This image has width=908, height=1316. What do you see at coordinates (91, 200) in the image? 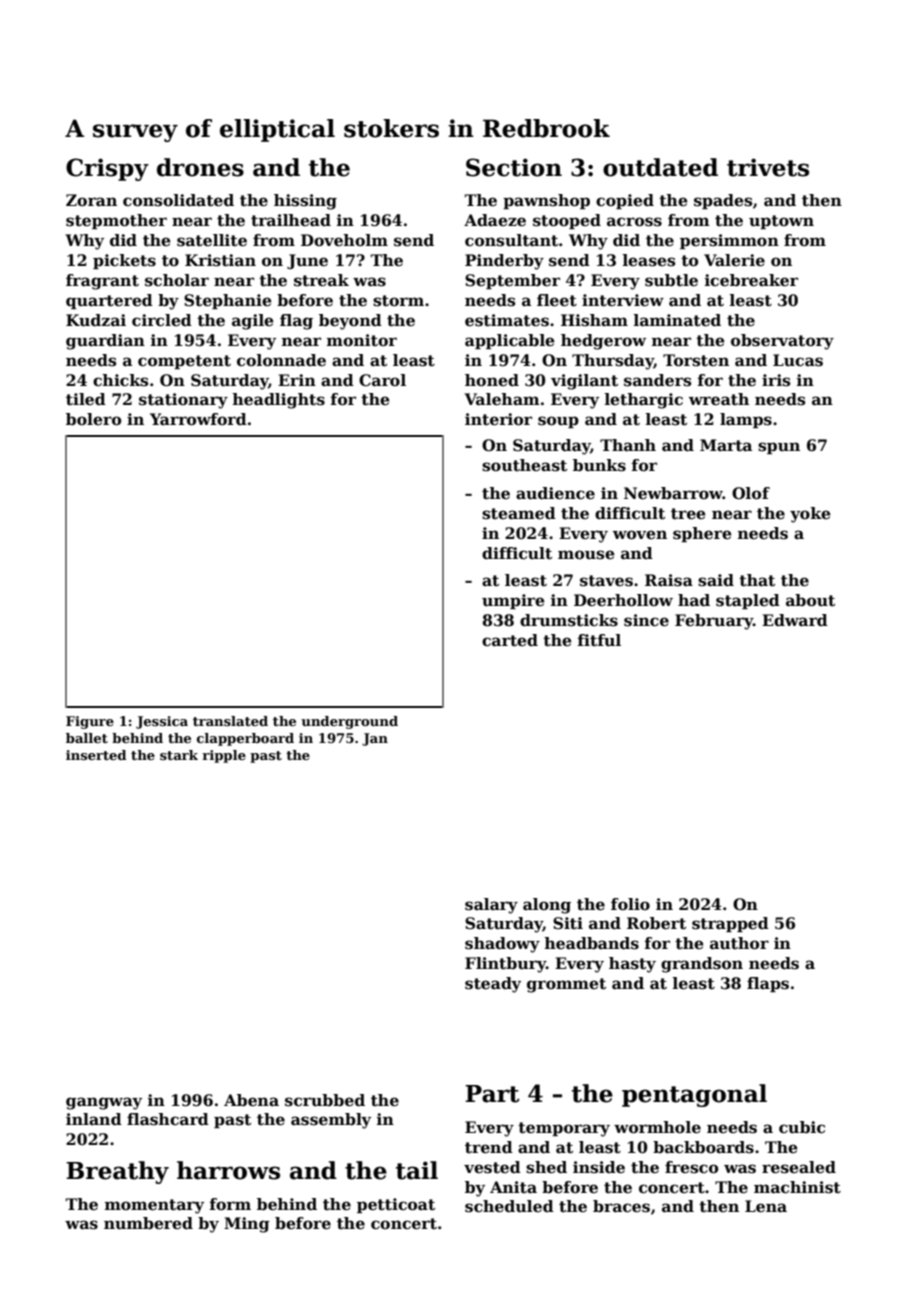
I see `Zoran` at bounding box center [91, 200].
